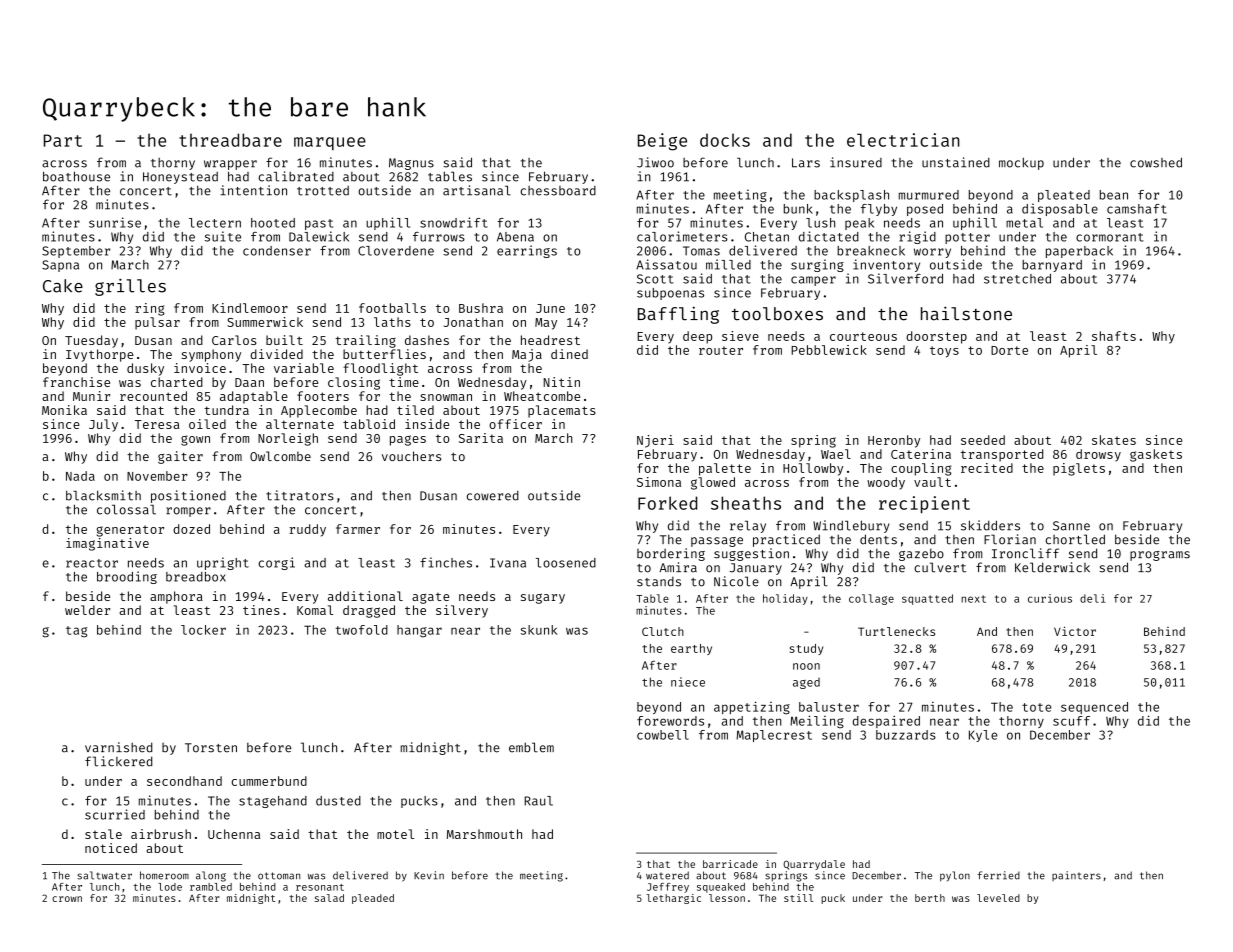 This document has width=1233, height=952. I want to click on Forked, so click(667, 503).
